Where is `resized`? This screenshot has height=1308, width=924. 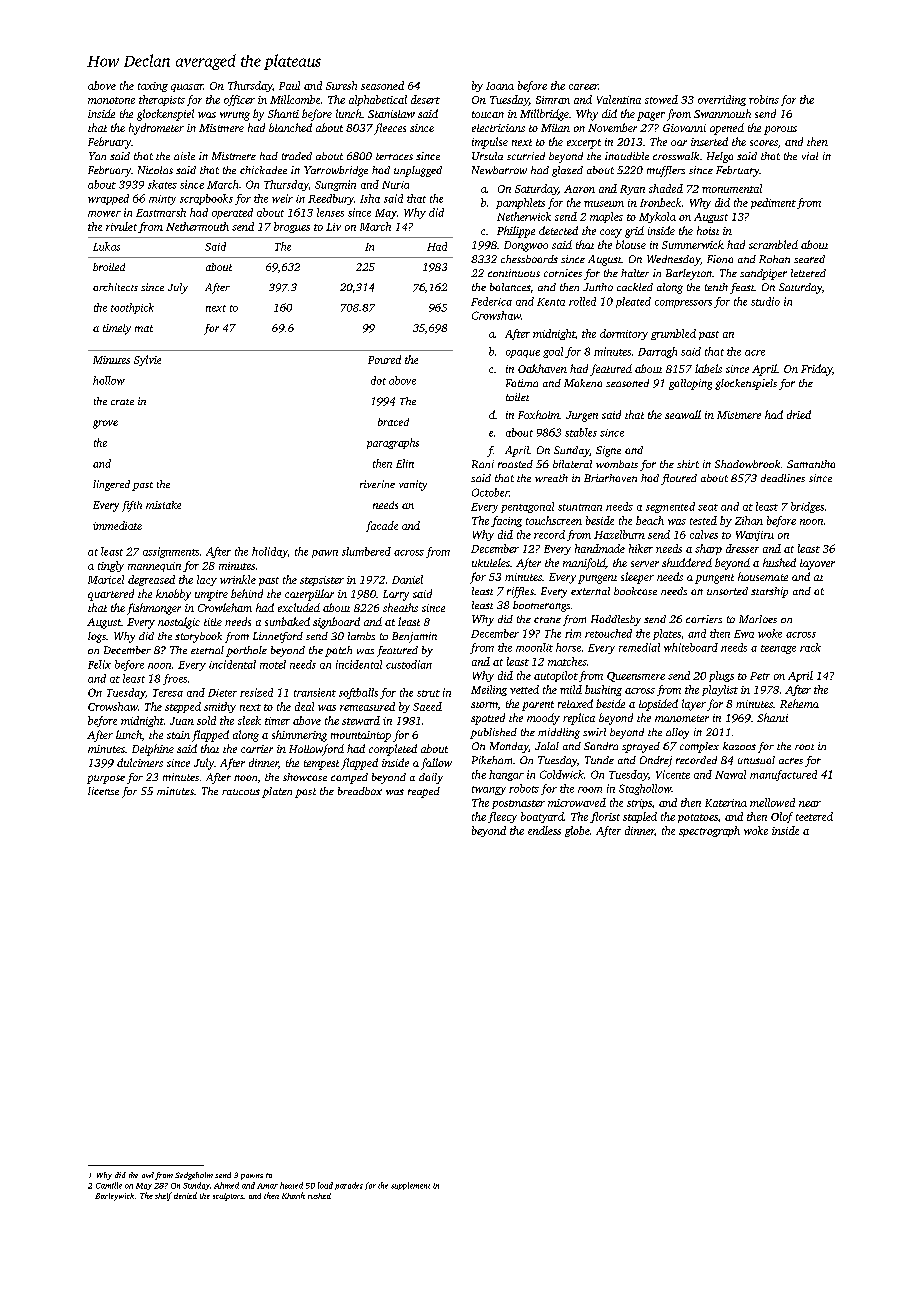 resized is located at coordinates (256, 692).
